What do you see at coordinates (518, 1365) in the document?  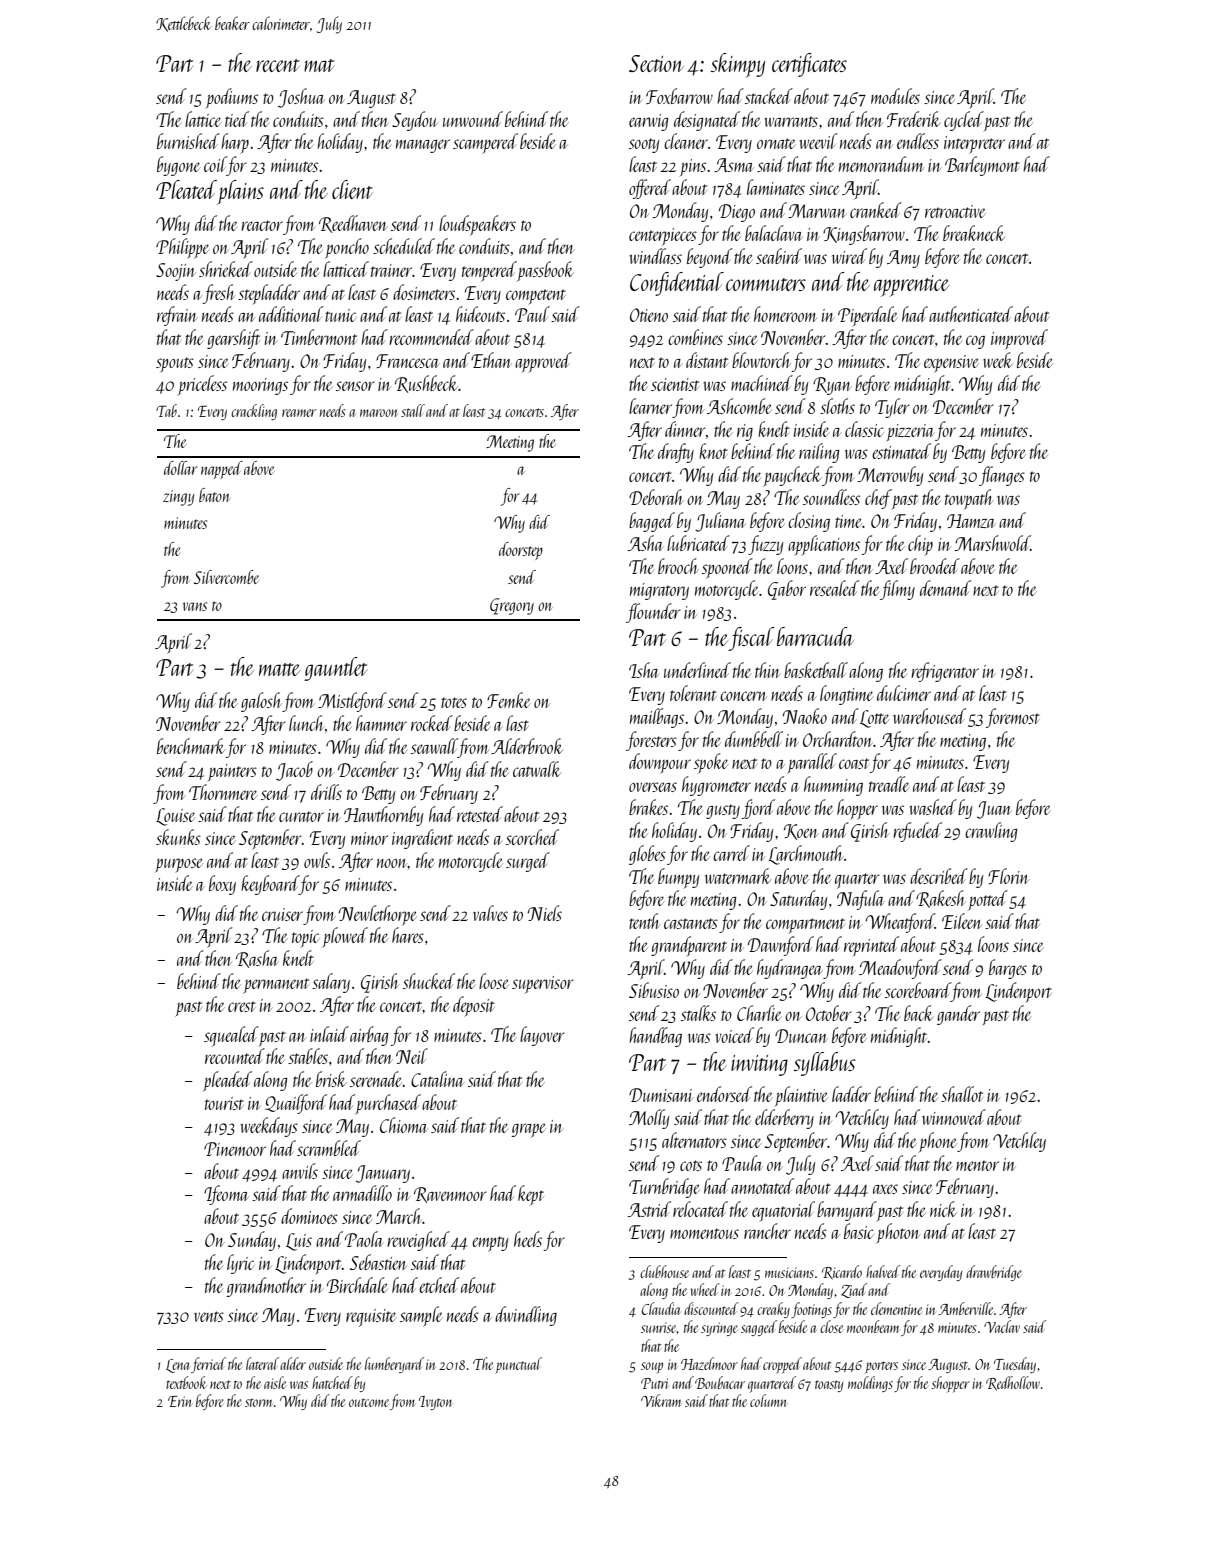 I see `punctual` at bounding box center [518, 1365].
